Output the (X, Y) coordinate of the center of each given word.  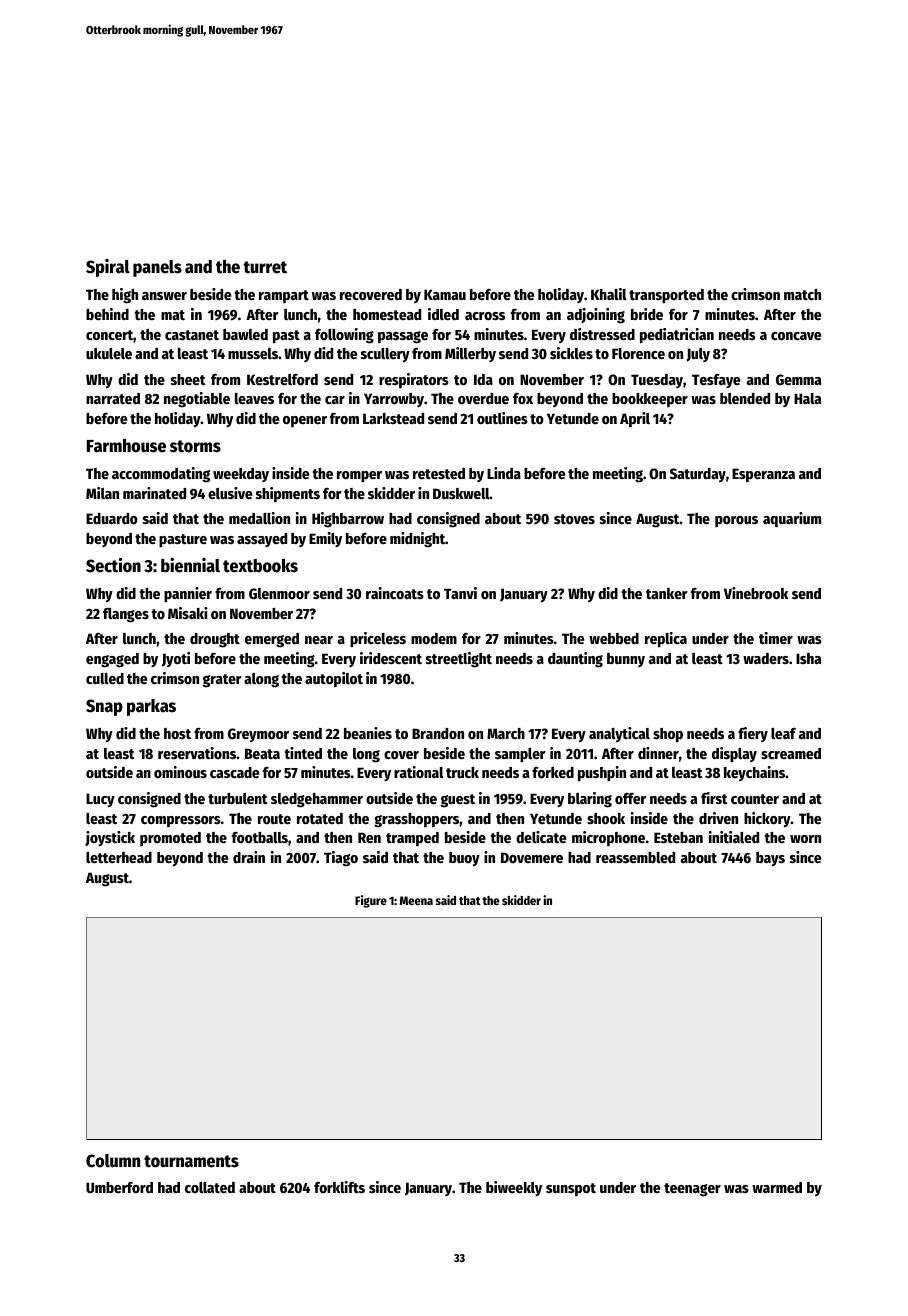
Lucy (100, 800)
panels (157, 268)
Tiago (341, 859)
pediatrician (677, 336)
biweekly (514, 1188)
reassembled (635, 857)
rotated (320, 818)
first (714, 798)
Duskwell (461, 493)
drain (249, 857)
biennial (190, 565)
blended (745, 398)
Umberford (119, 1187)
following (344, 336)
